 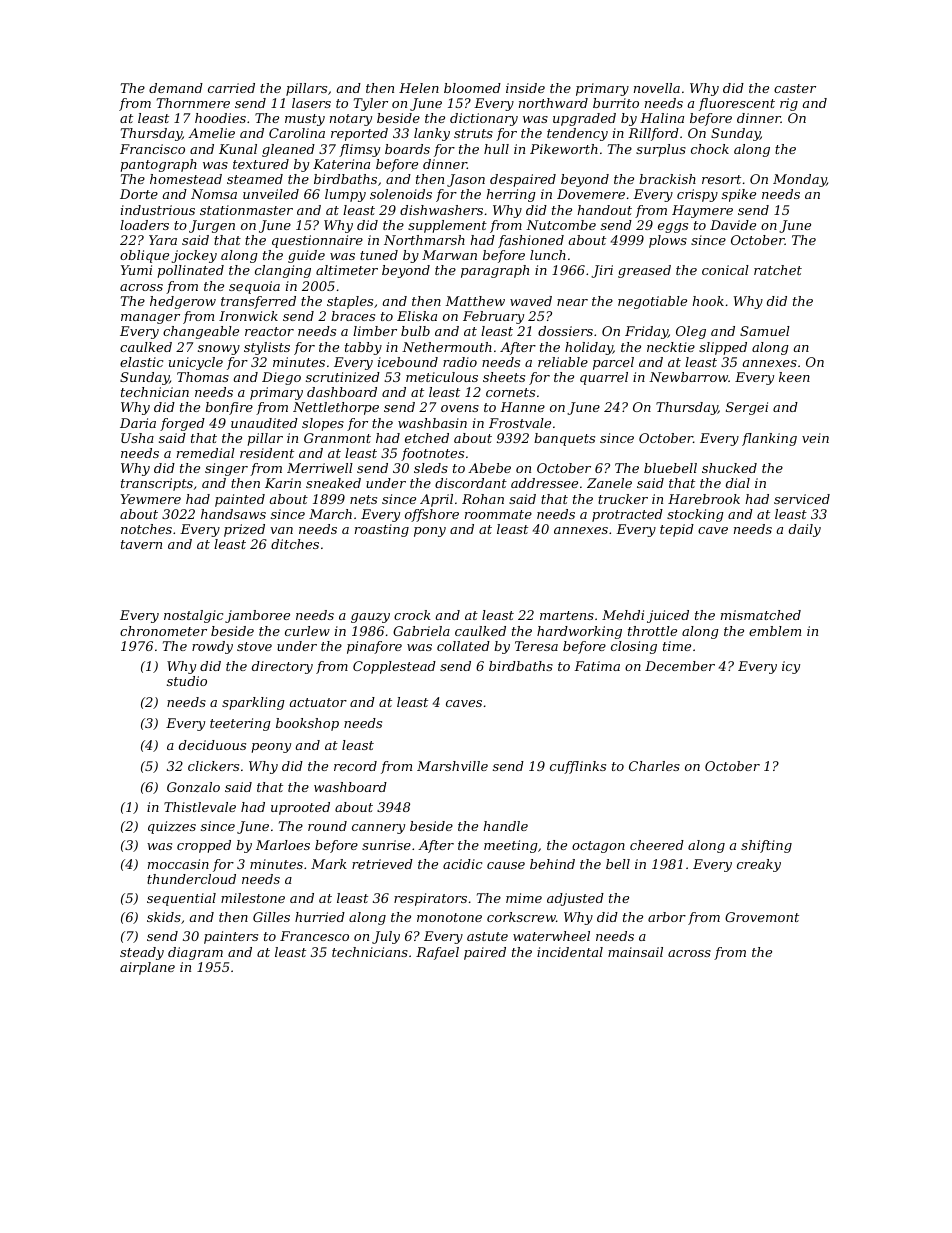 I want to click on sheets, so click(x=504, y=377).
